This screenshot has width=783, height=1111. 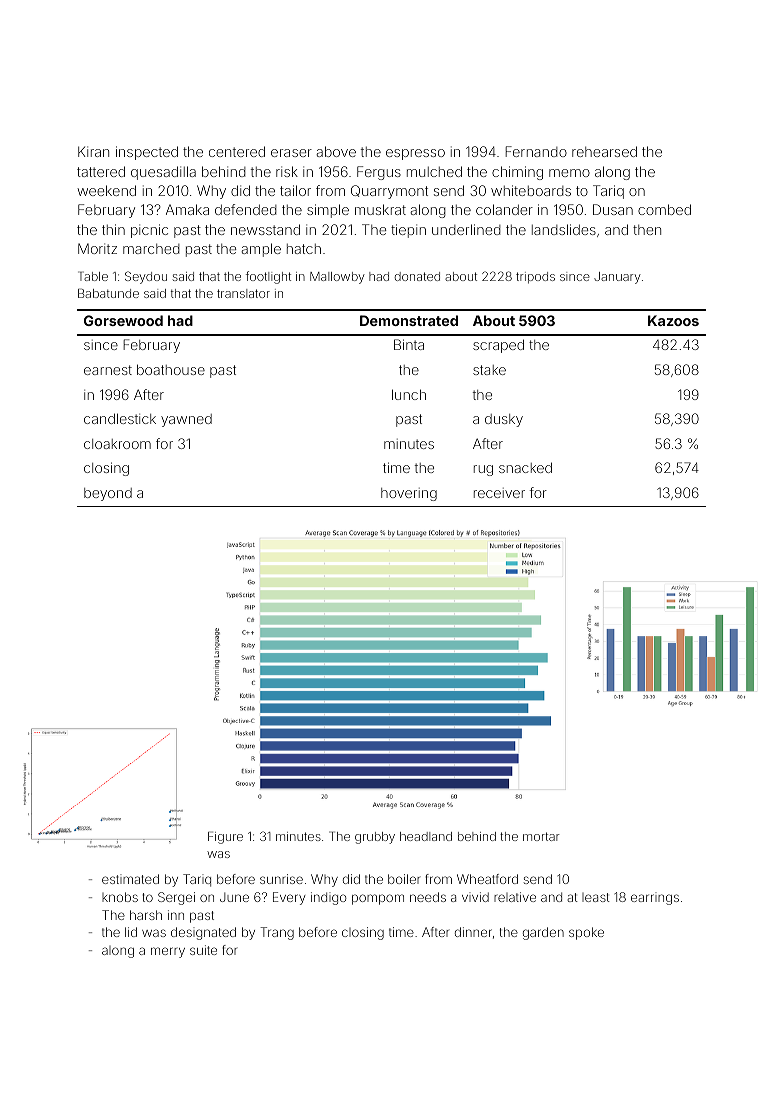 What do you see at coordinates (409, 344) in the screenshot?
I see `Binta` at bounding box center [409, 344].
